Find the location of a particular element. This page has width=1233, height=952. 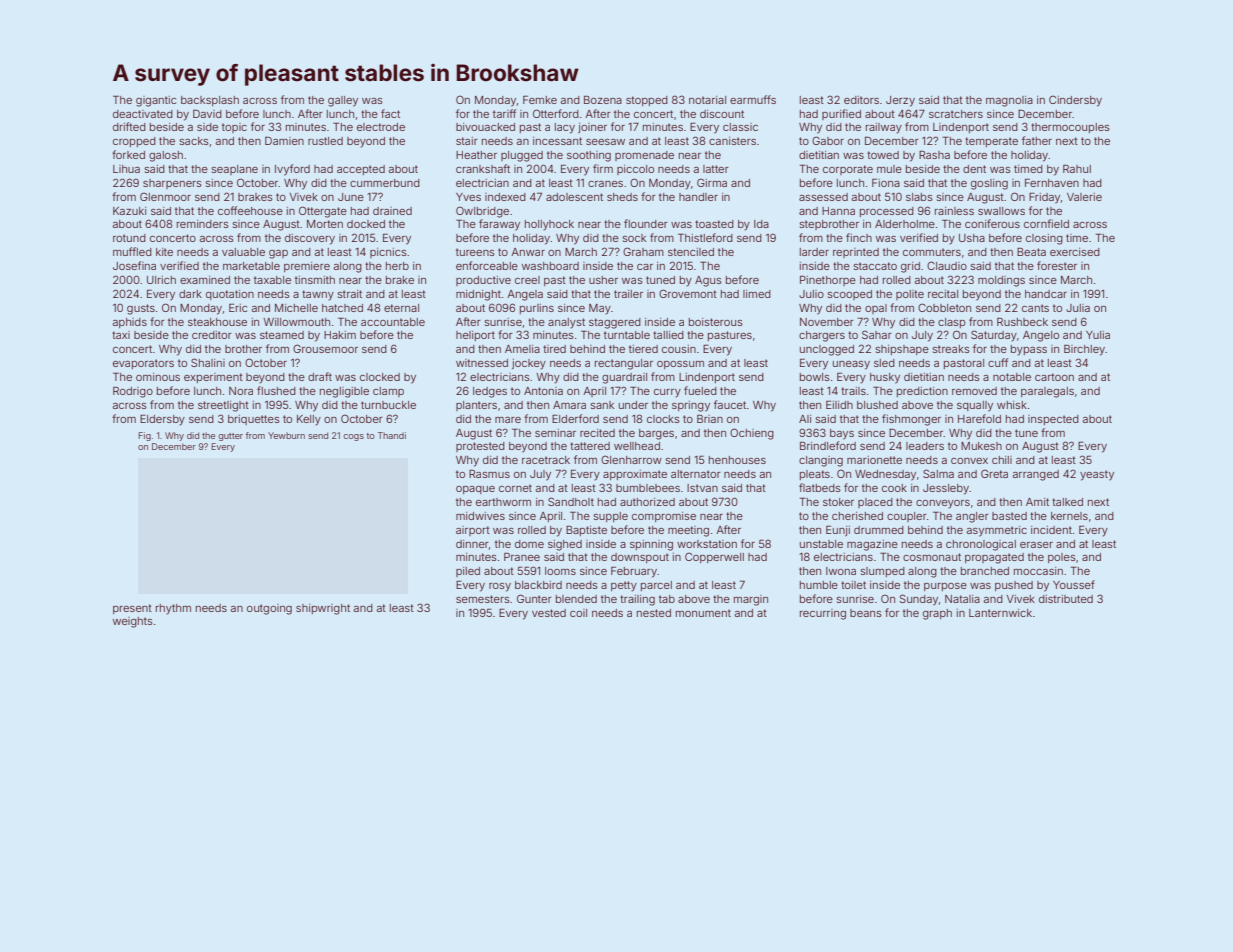

monument is located at coordinates (703, 613).
